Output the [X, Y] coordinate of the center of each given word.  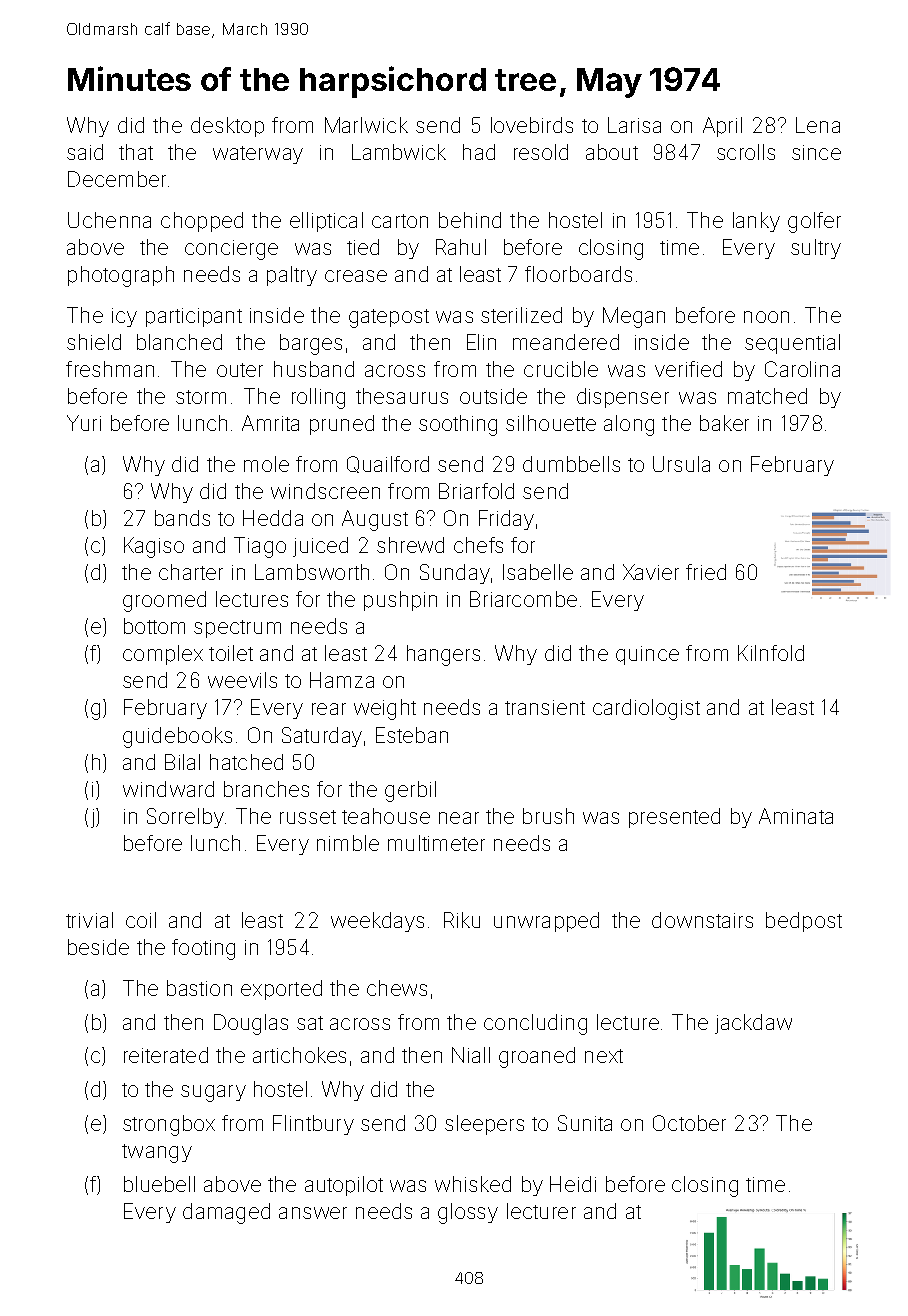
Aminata [796, 816]
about [612, 152]
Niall [471, 1055]
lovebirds [532, 125]
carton [400, 221]
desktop [227, 127]
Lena [818, 125]
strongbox [169, 1125]
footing [203, 949]
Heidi [573, 1184]
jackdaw [753, 1024]
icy [124, 317]
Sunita [585, 1123]
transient [545, 707]
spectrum [237, 629]
